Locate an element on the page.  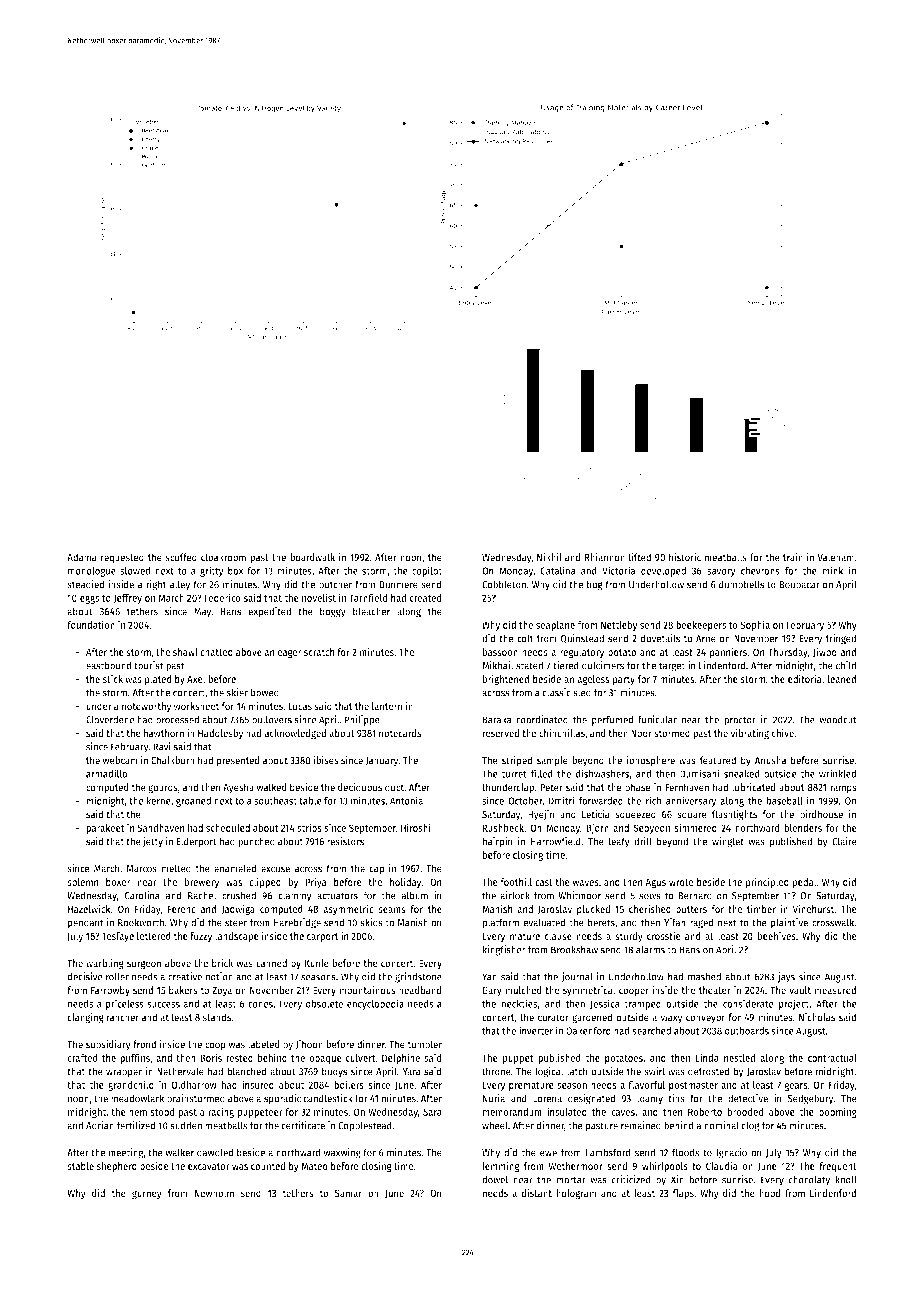
Sandhaven is located at coordinates (160, 828).
